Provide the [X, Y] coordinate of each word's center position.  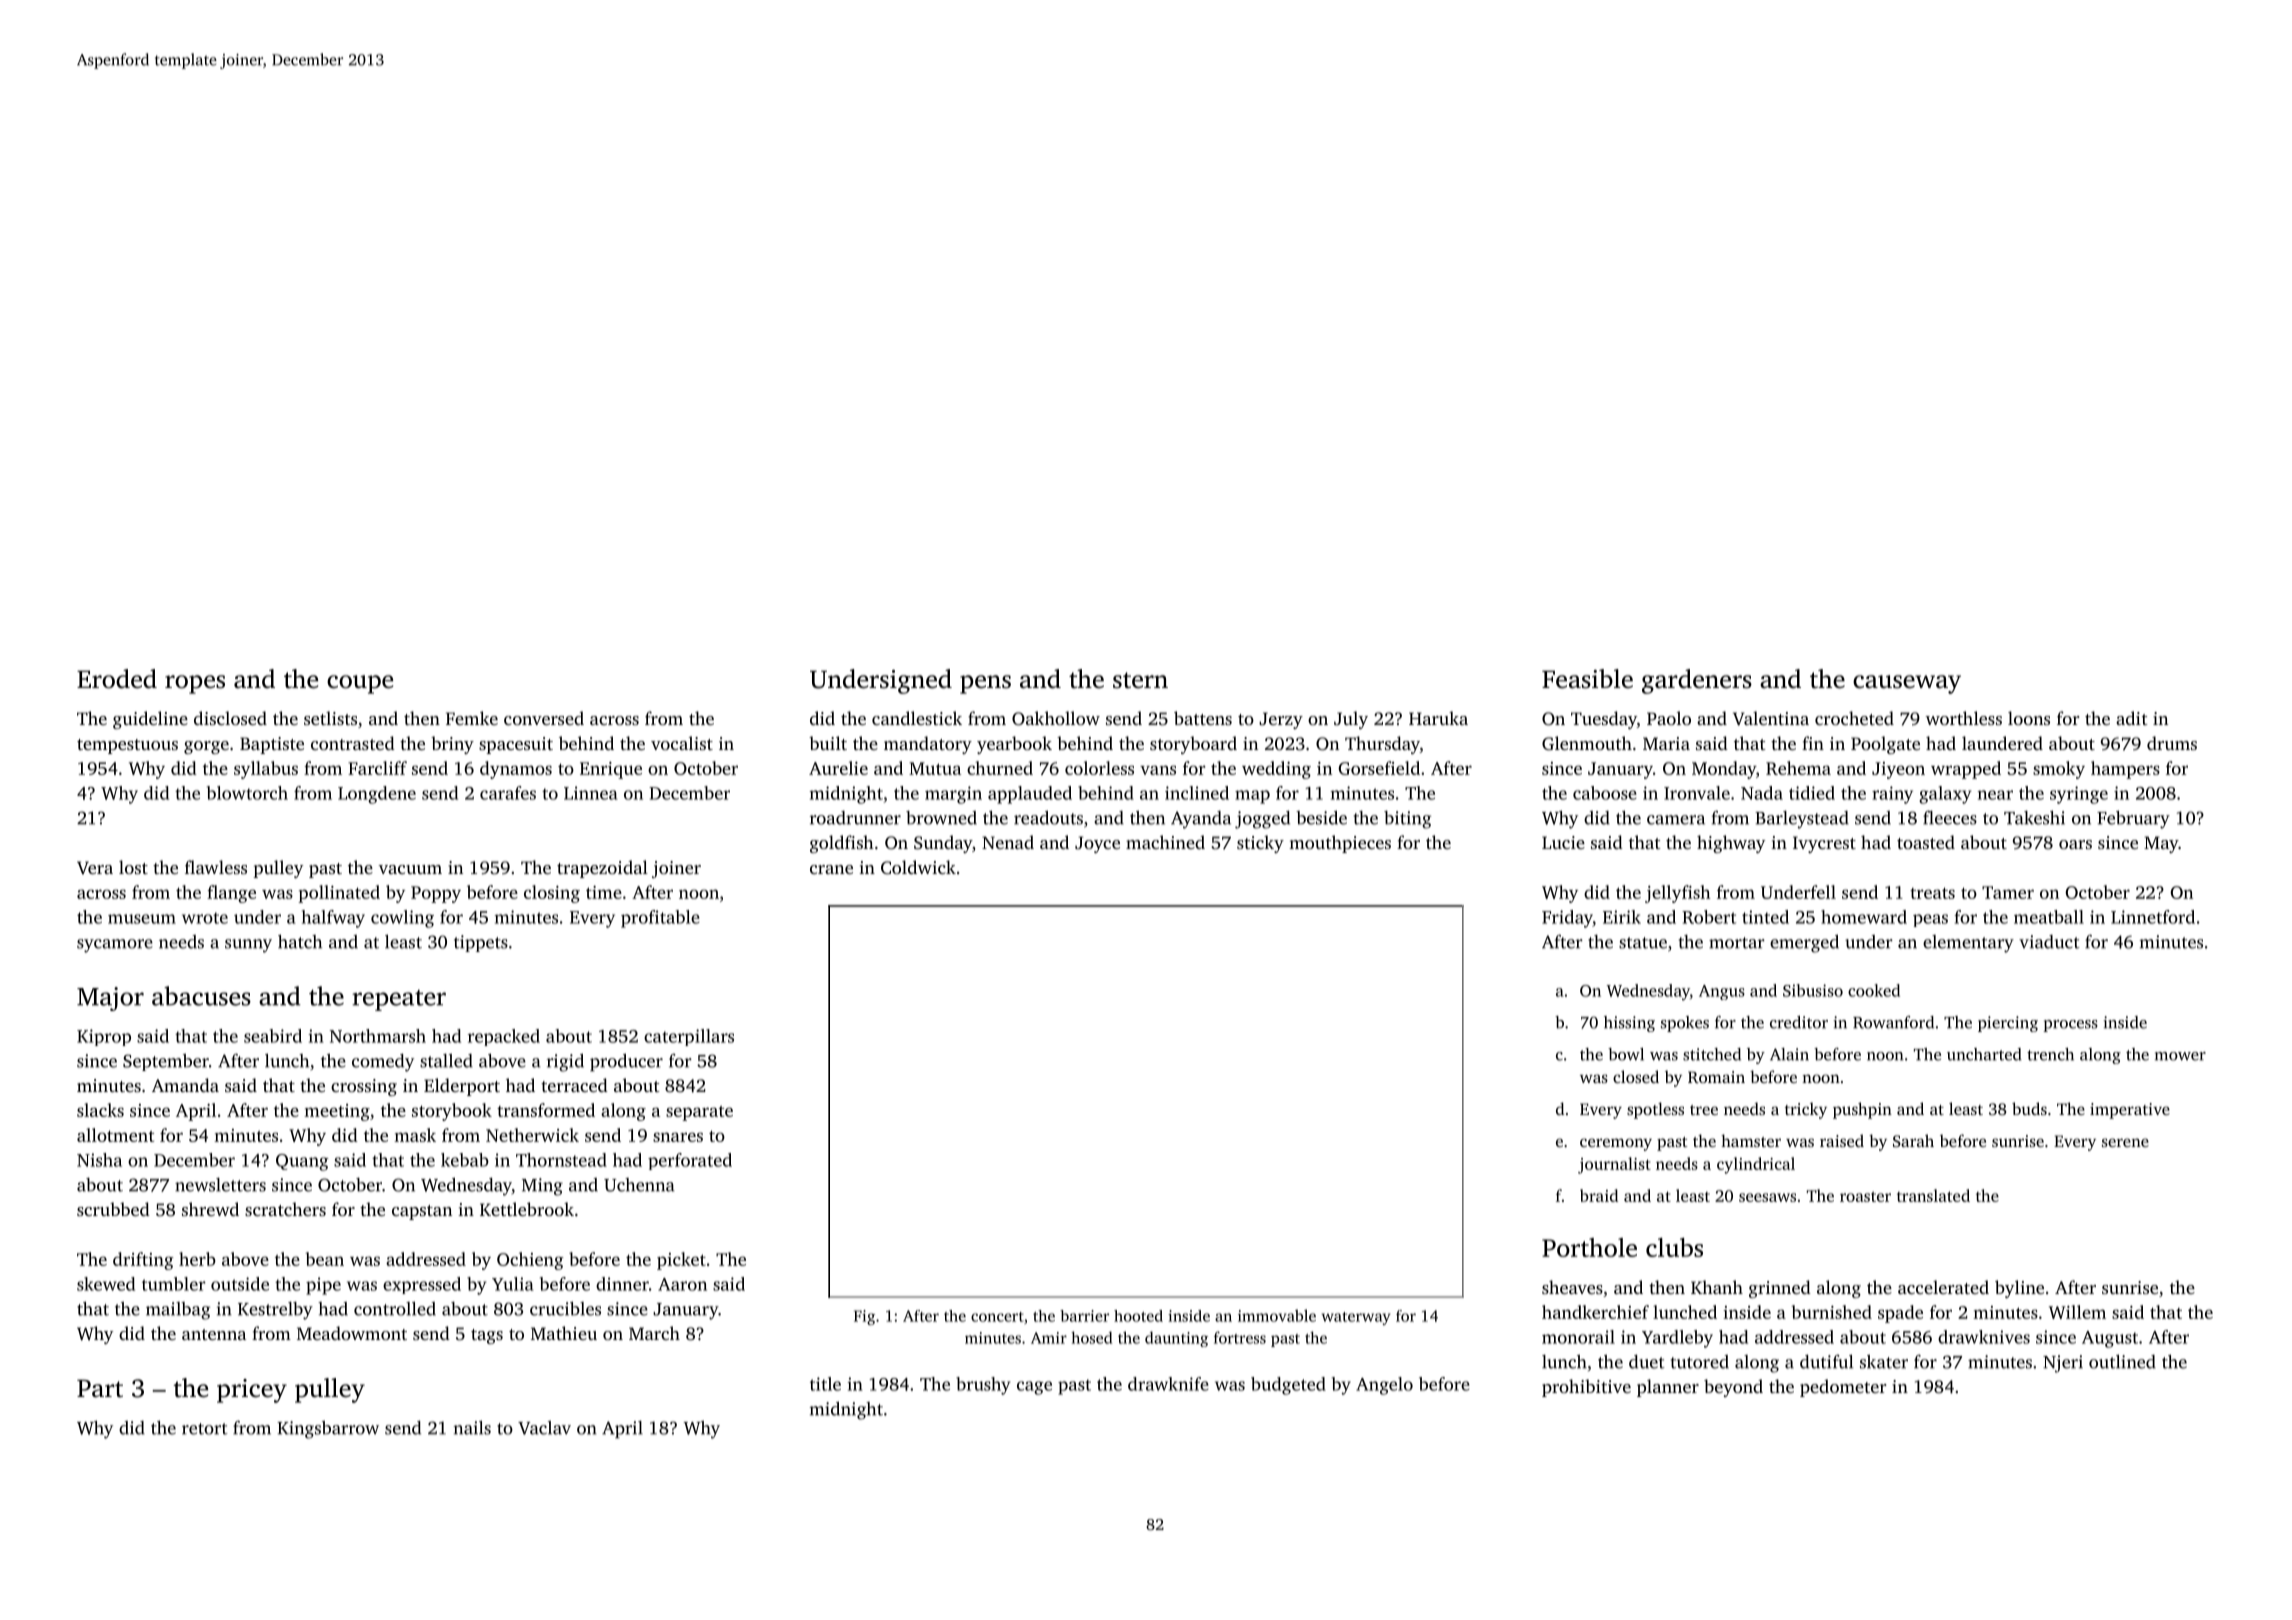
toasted [1926, 842]
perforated [690, 1161]
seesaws [1767, 1197]
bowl [1626, 1054]
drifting [143, 1261]
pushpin [1862, 1110]
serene [2125, 1142]
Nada [1762, 793]
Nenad [1008, 842]
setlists [330, 718]
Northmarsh [378, 1036]
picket [681, 1261]
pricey [252, 1391]
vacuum [410, 869]
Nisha [99, 1160]
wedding [1276, 770]
